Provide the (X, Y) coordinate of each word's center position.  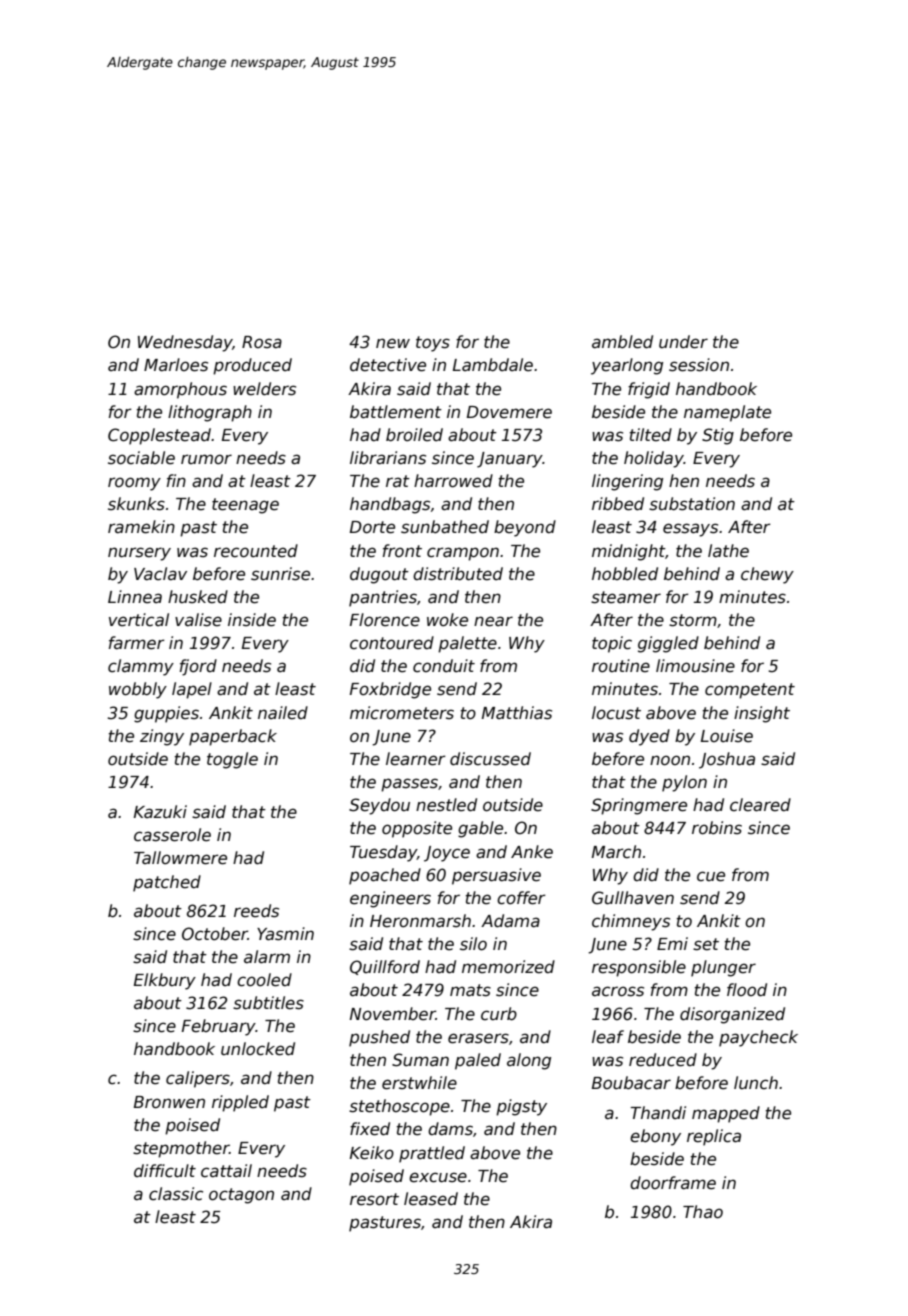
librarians (388, 458)
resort (374, 1199)
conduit (444, 666)
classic (176, 1194)
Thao (703, 1212)
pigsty (521, 1107)
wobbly (138, 690)
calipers (198, 1079)
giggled (668, 644)
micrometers (402, 713)
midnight (628, 552)
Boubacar (631, 1083)
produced (252, 366)
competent (750, 691)
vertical (139, 620)
